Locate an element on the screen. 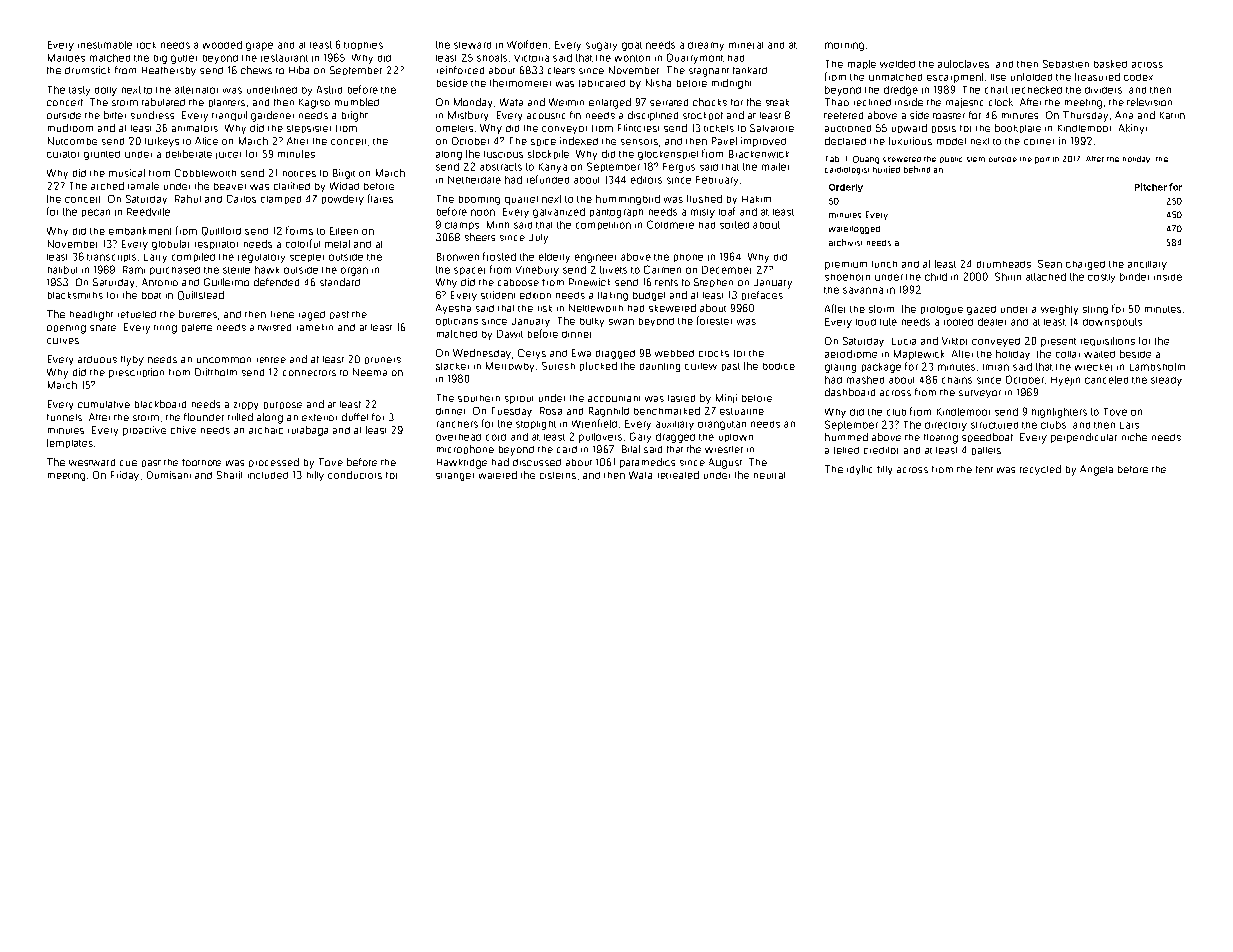 The image size is (1233, 952). Friday is located at coordinates (125, 476).
